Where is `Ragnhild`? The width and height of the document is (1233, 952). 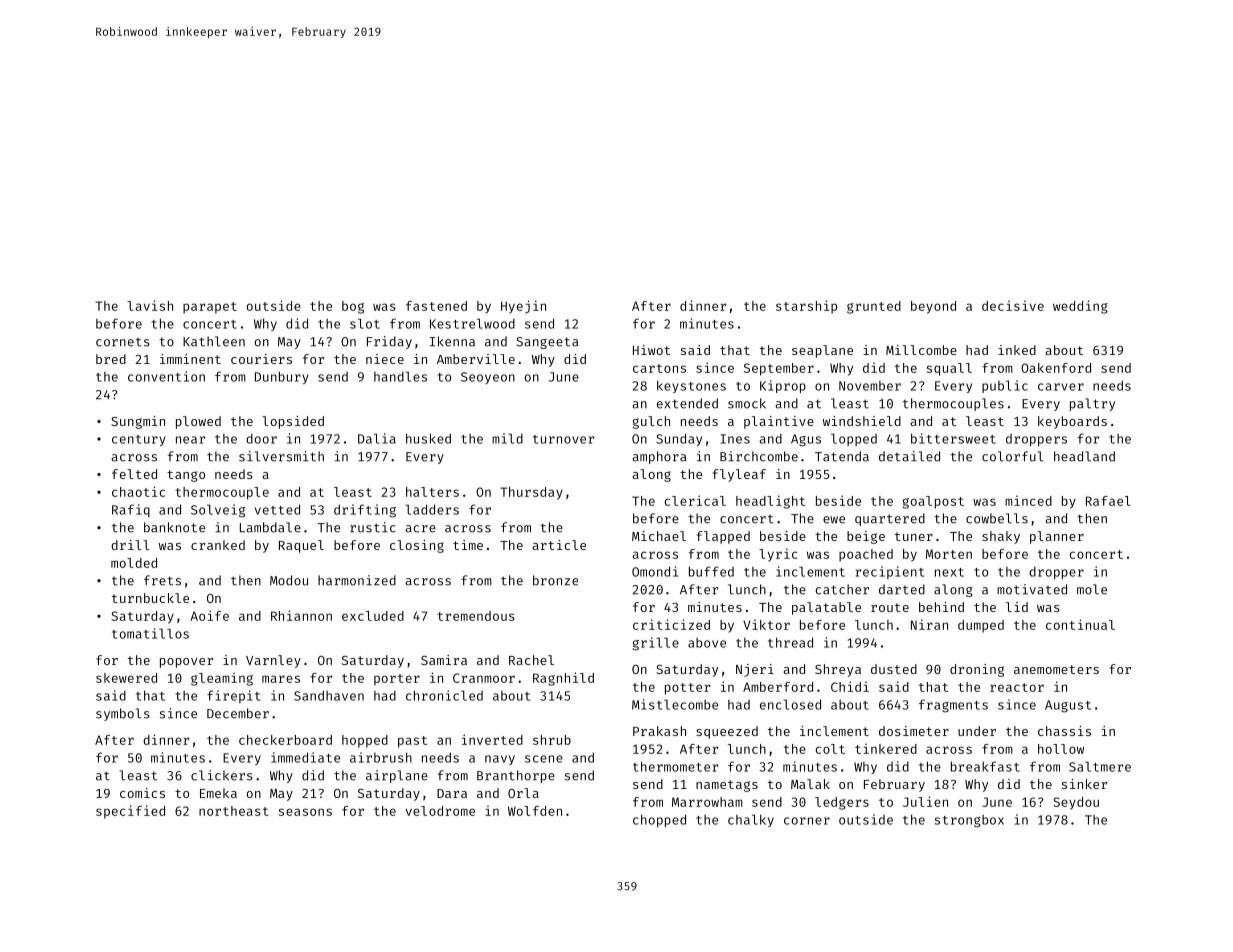
Ragnhild is located at coordinates (563, 679).
